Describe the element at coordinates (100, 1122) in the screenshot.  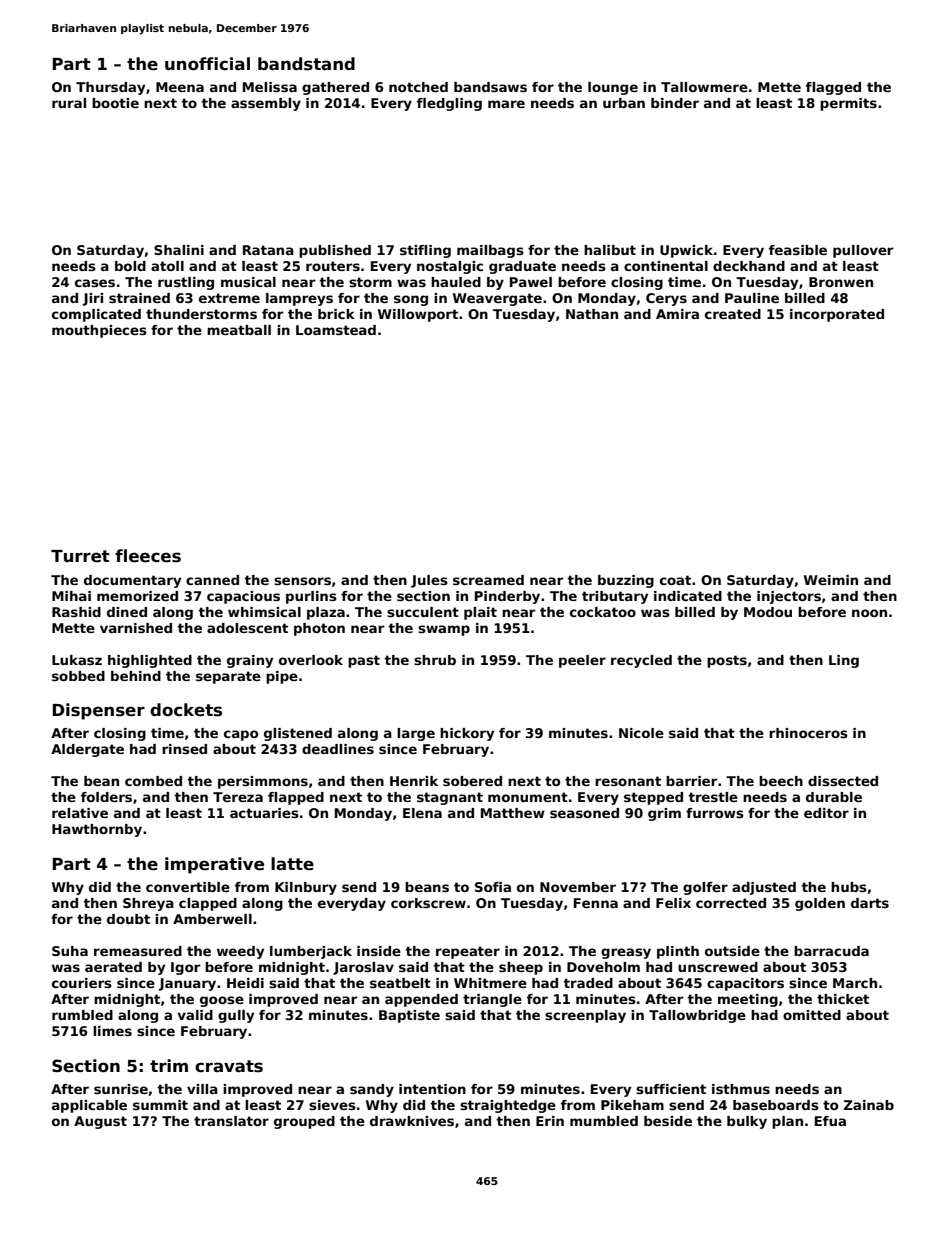
I see `August` at that location.
